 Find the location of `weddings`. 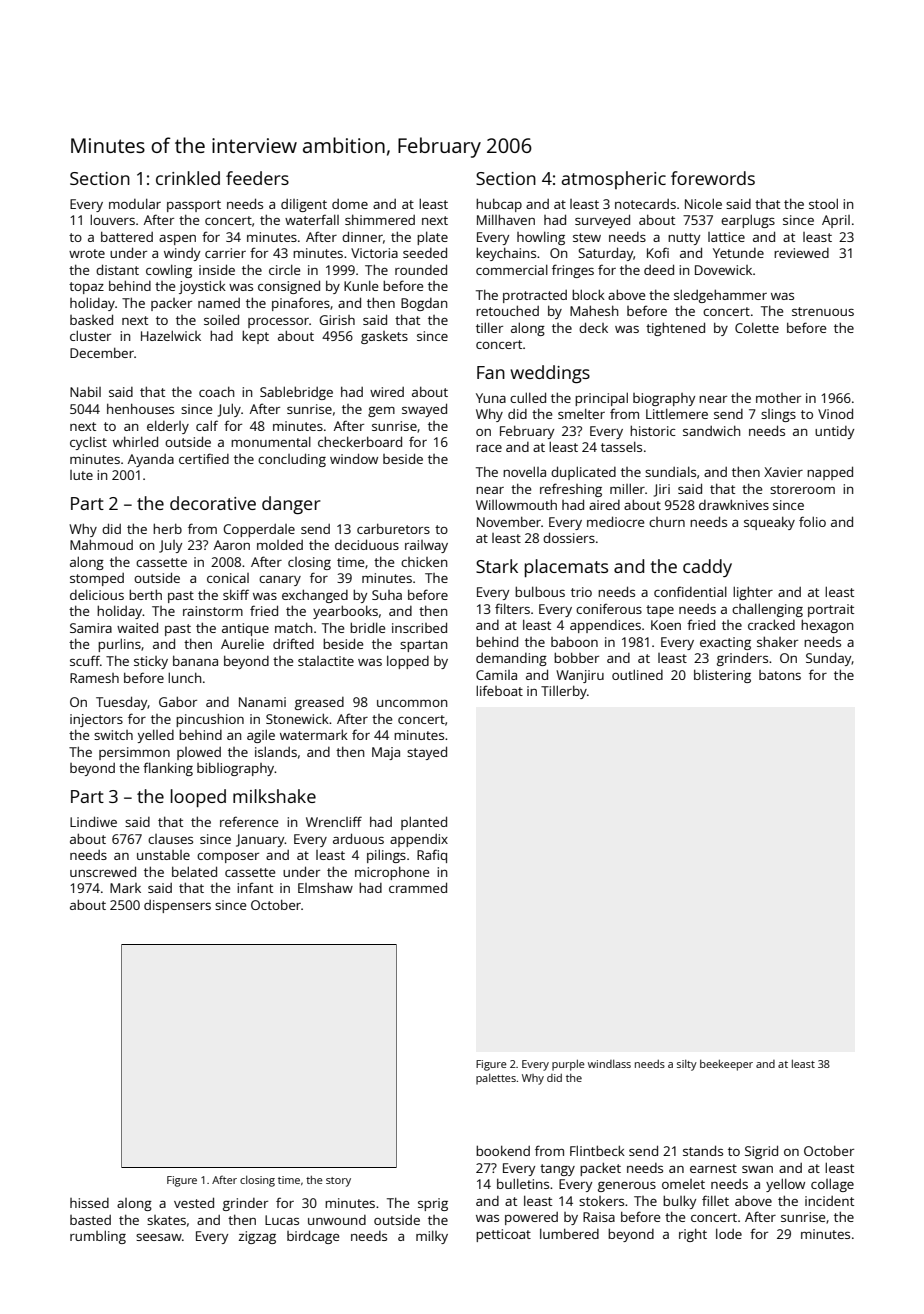

weddings is located at coordinates (550, 374).
